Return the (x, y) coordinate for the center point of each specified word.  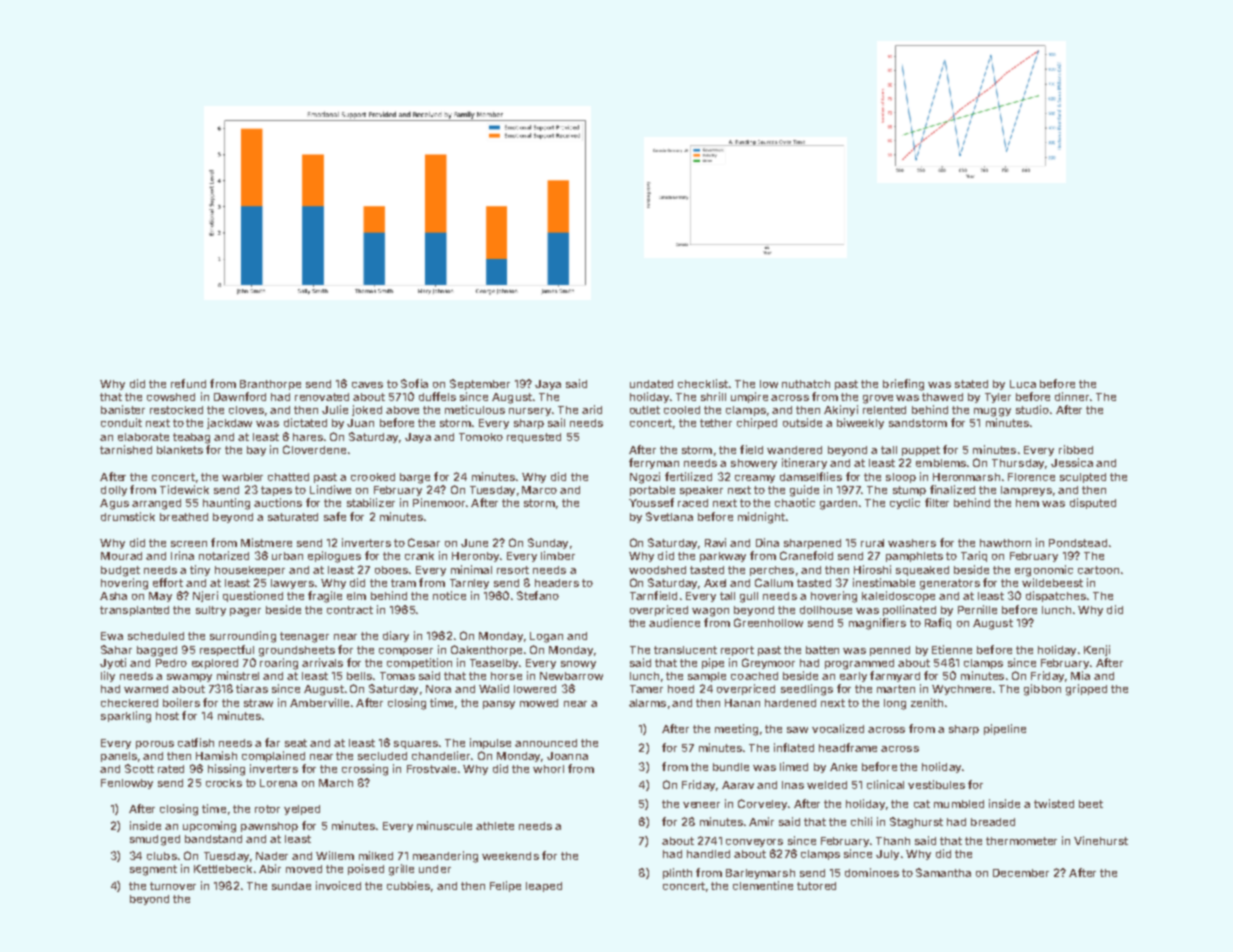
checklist (703, 383)
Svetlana (669, 516)
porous (155, 745)
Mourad (121, 556)
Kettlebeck (223, 869)
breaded (993, 822)
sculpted (1083, 478)
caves (367, 385)
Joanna (567, 756)
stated (971, 384)
